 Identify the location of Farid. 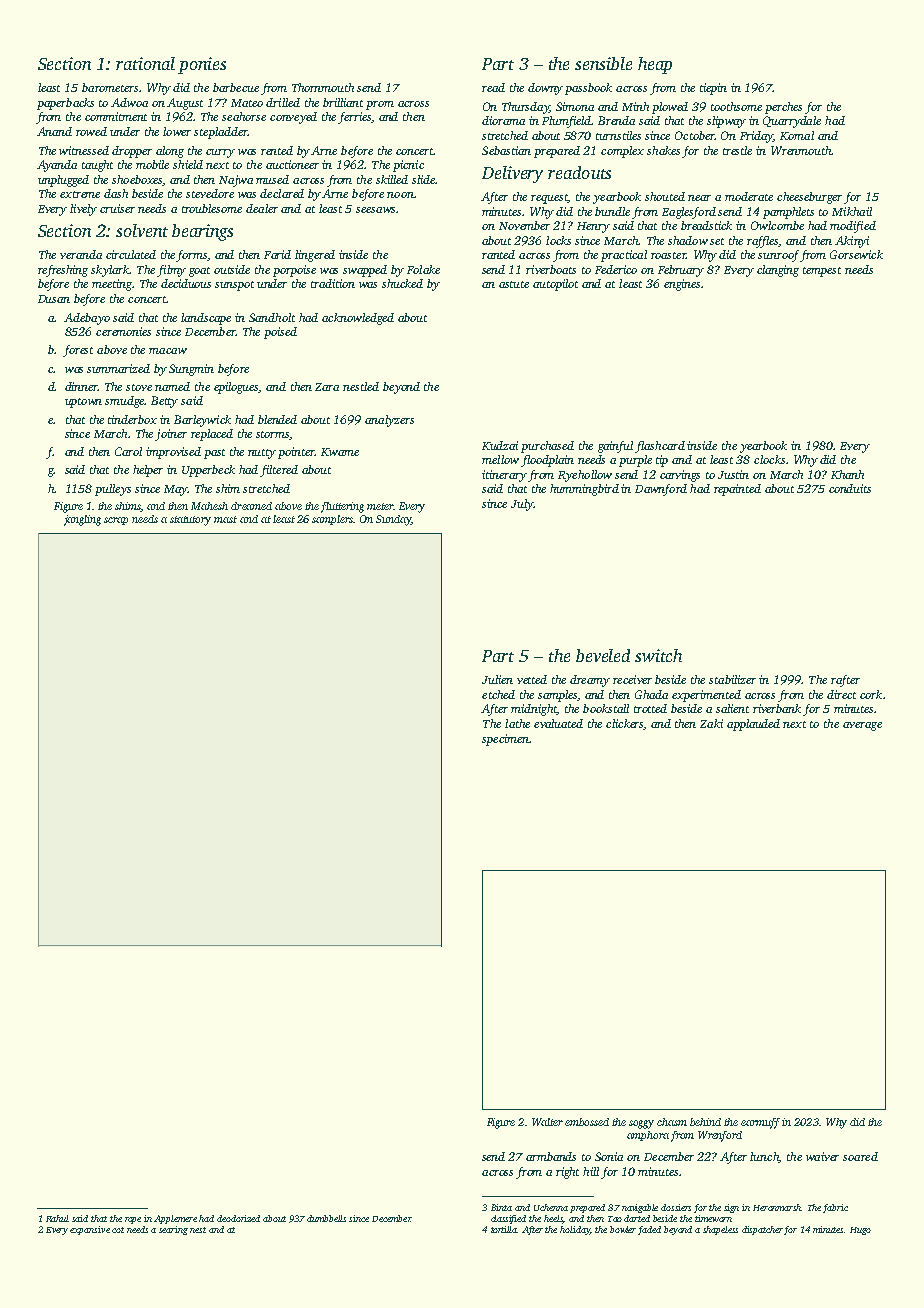
(277, 254).
